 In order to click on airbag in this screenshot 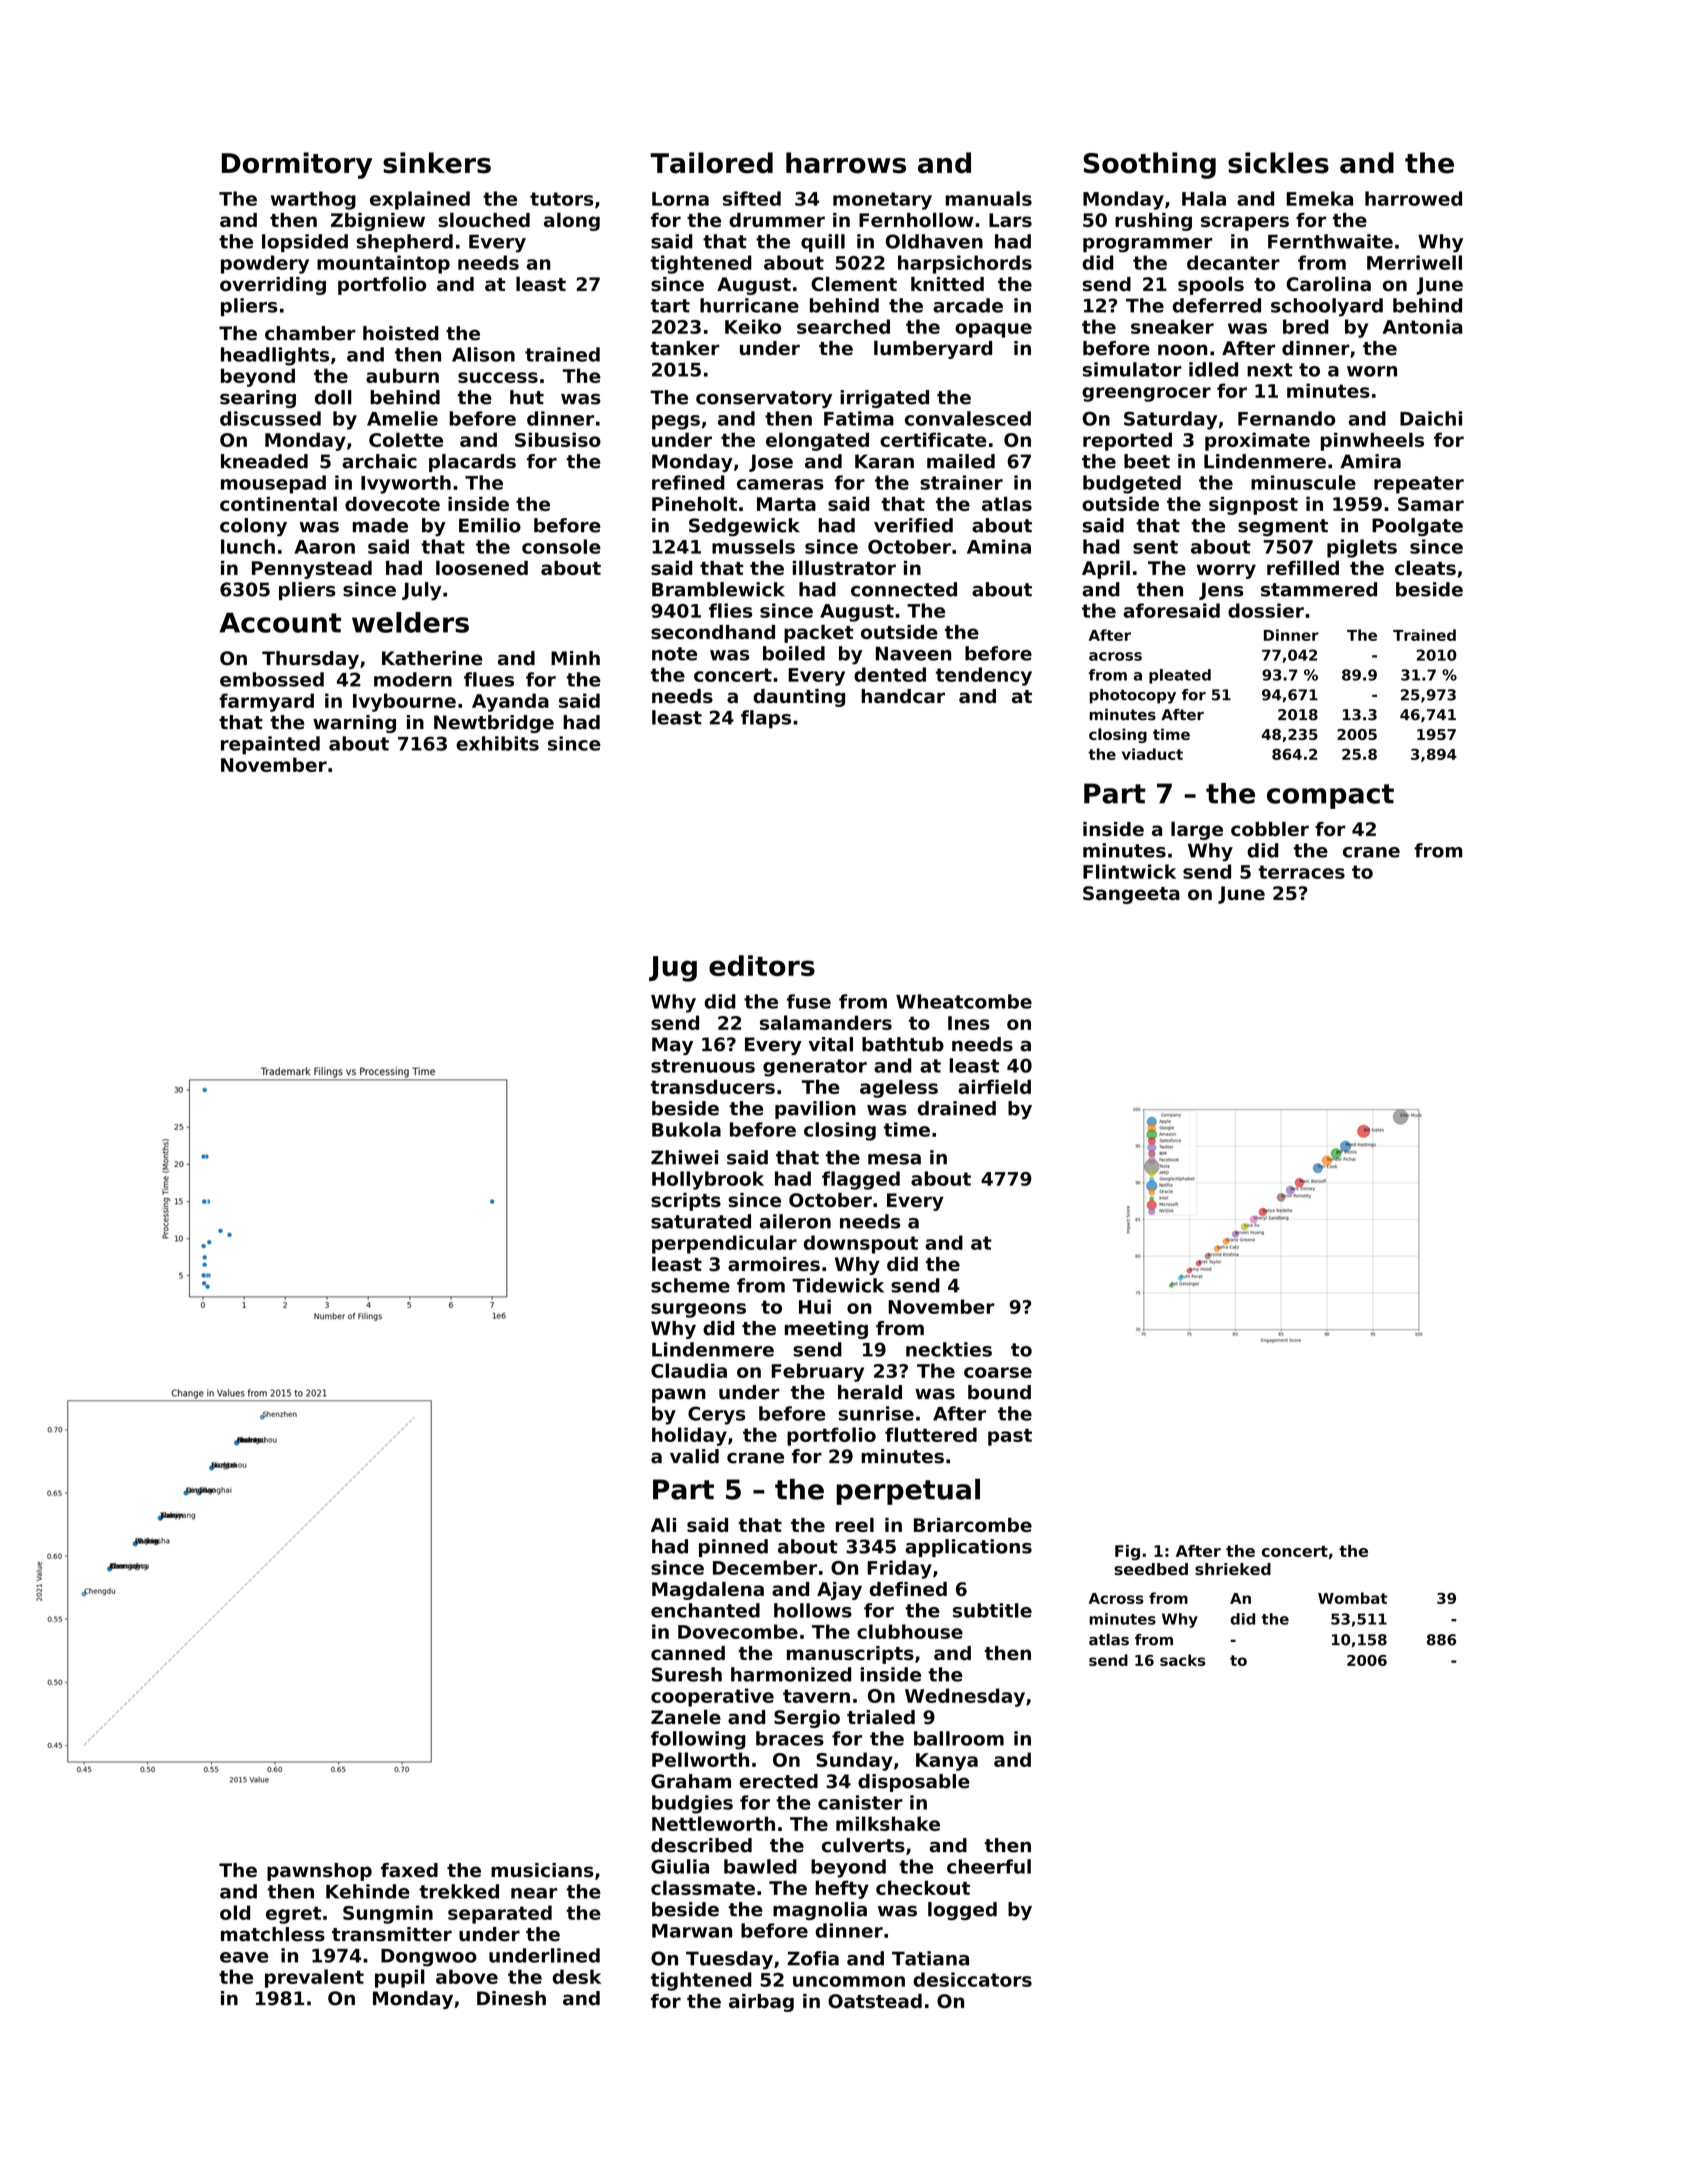, I will do `click(761, 2003)`.
